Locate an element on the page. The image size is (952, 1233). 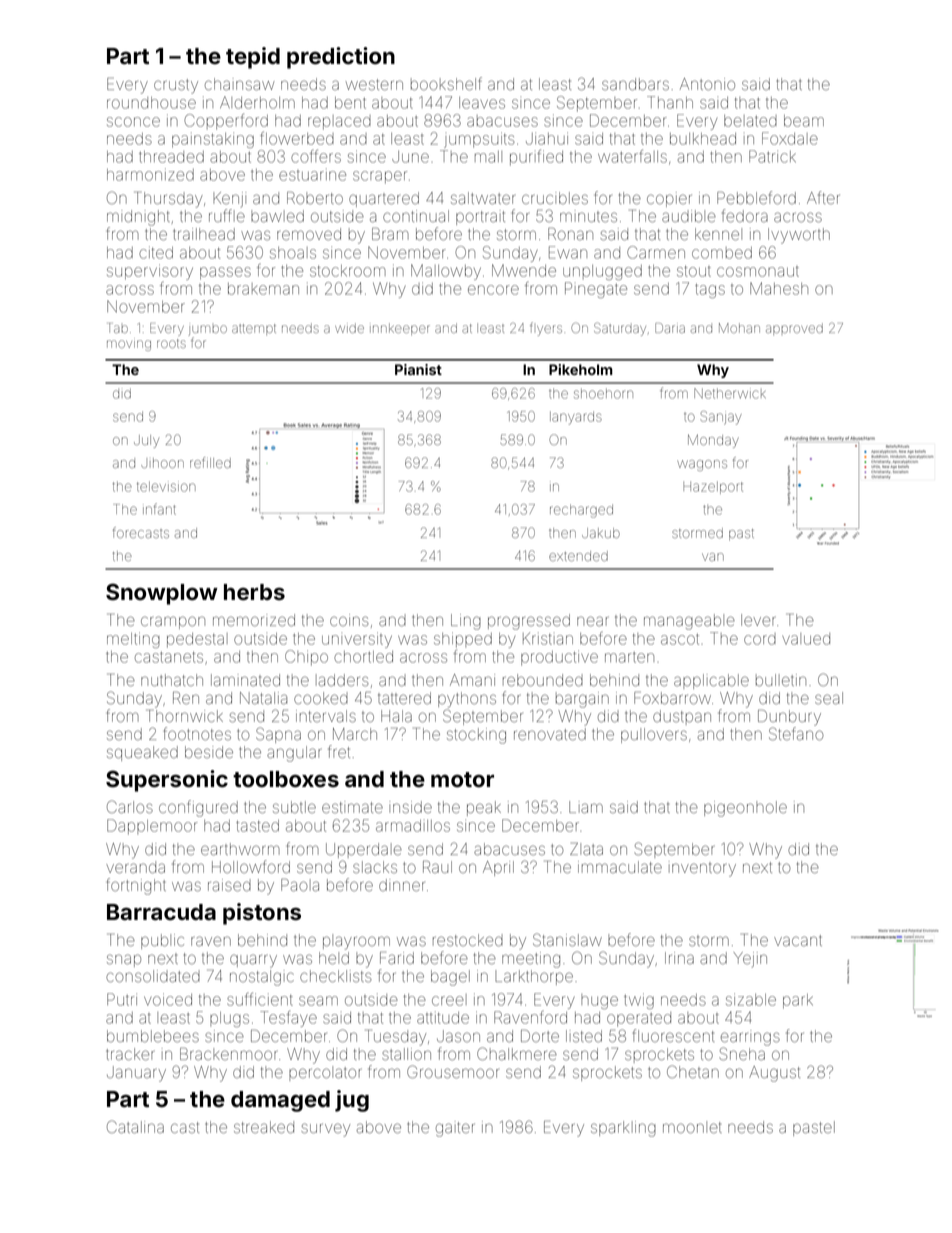
crucibles is located at coordinates (555, 198).
